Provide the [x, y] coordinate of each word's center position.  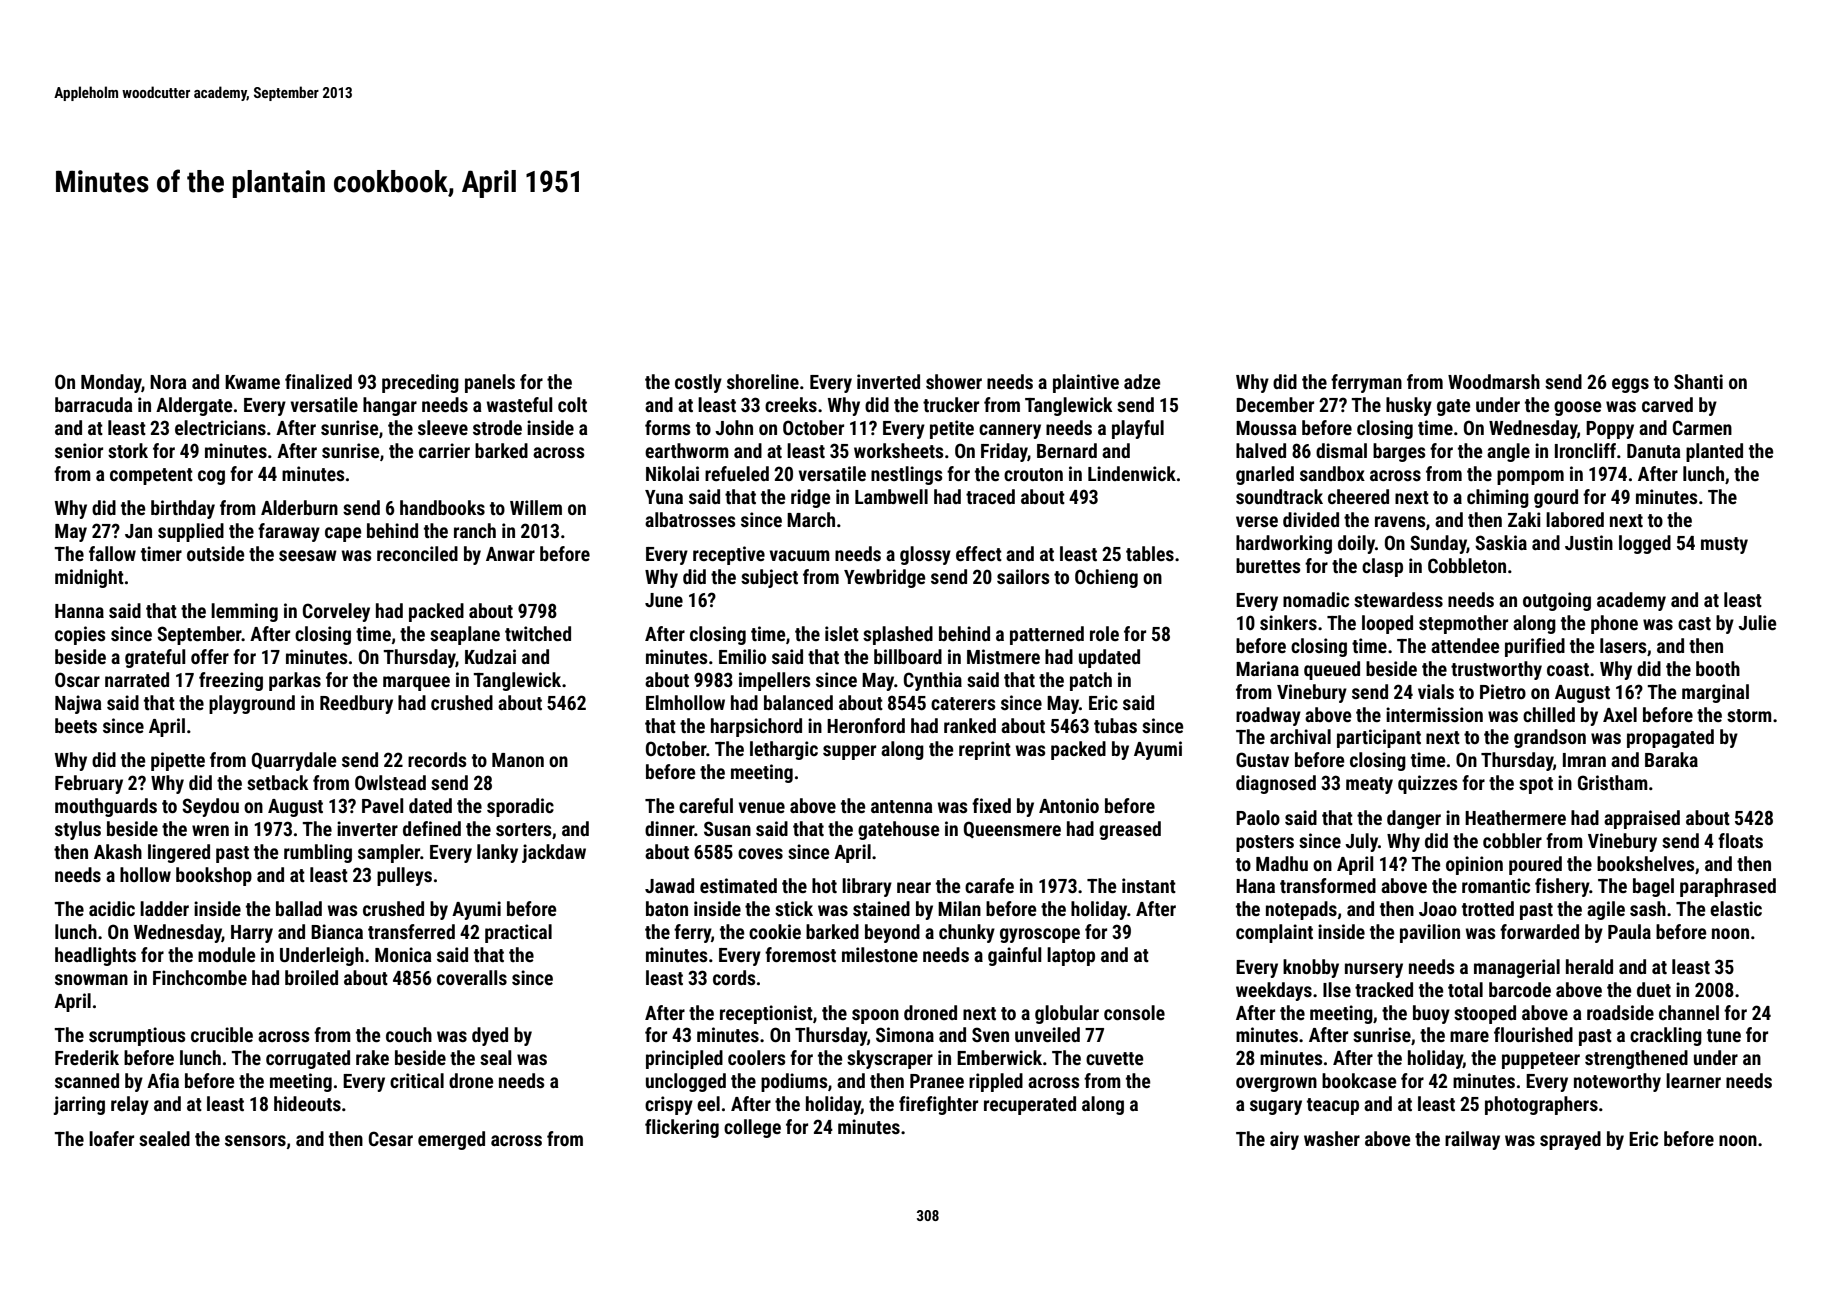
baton [667, 908]
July [1361, 842]
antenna [902, 806]
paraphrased [1728, 887]
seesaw [308, 555]
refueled [737, 473]
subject [769, 578]
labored [1575, 519]
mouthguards [106, 807]
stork [128, 450]
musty [1724, 545]
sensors [255, 1140]
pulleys [404, 876]
